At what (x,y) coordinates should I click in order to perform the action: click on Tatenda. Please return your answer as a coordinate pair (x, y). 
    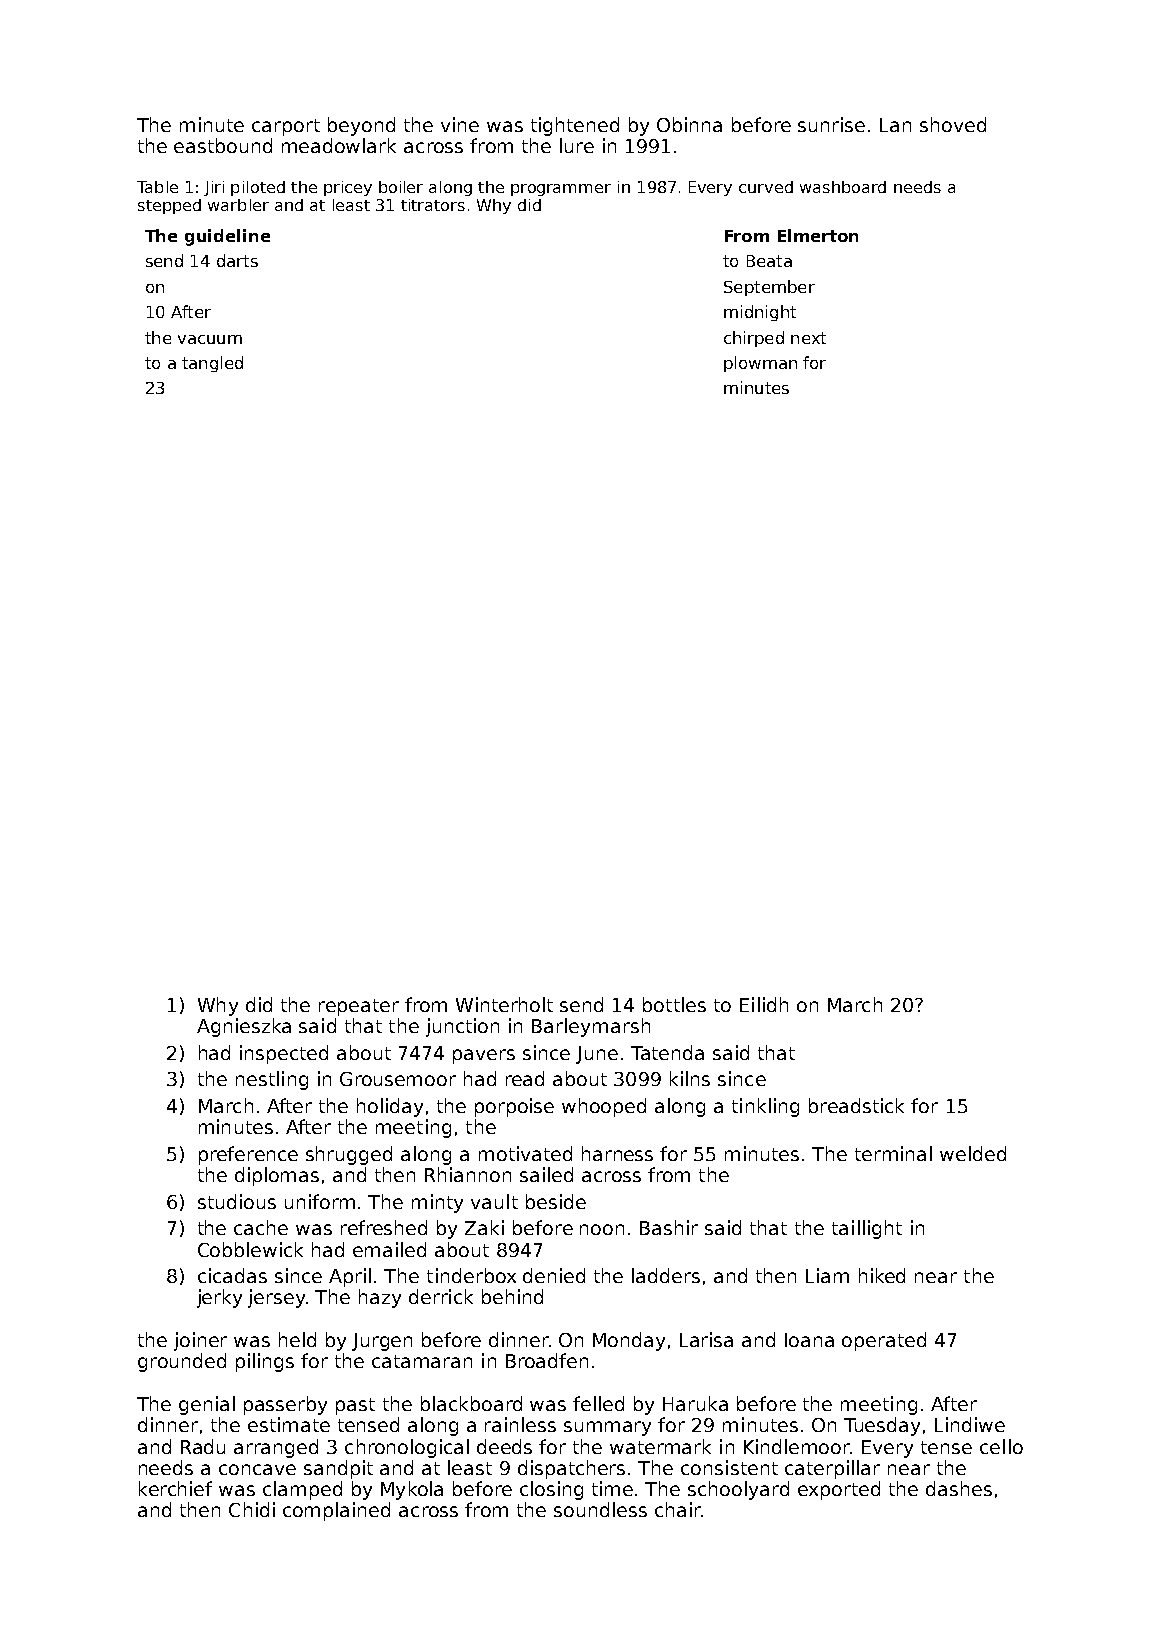
    Looking at the image, I should click on (667, 1052).
